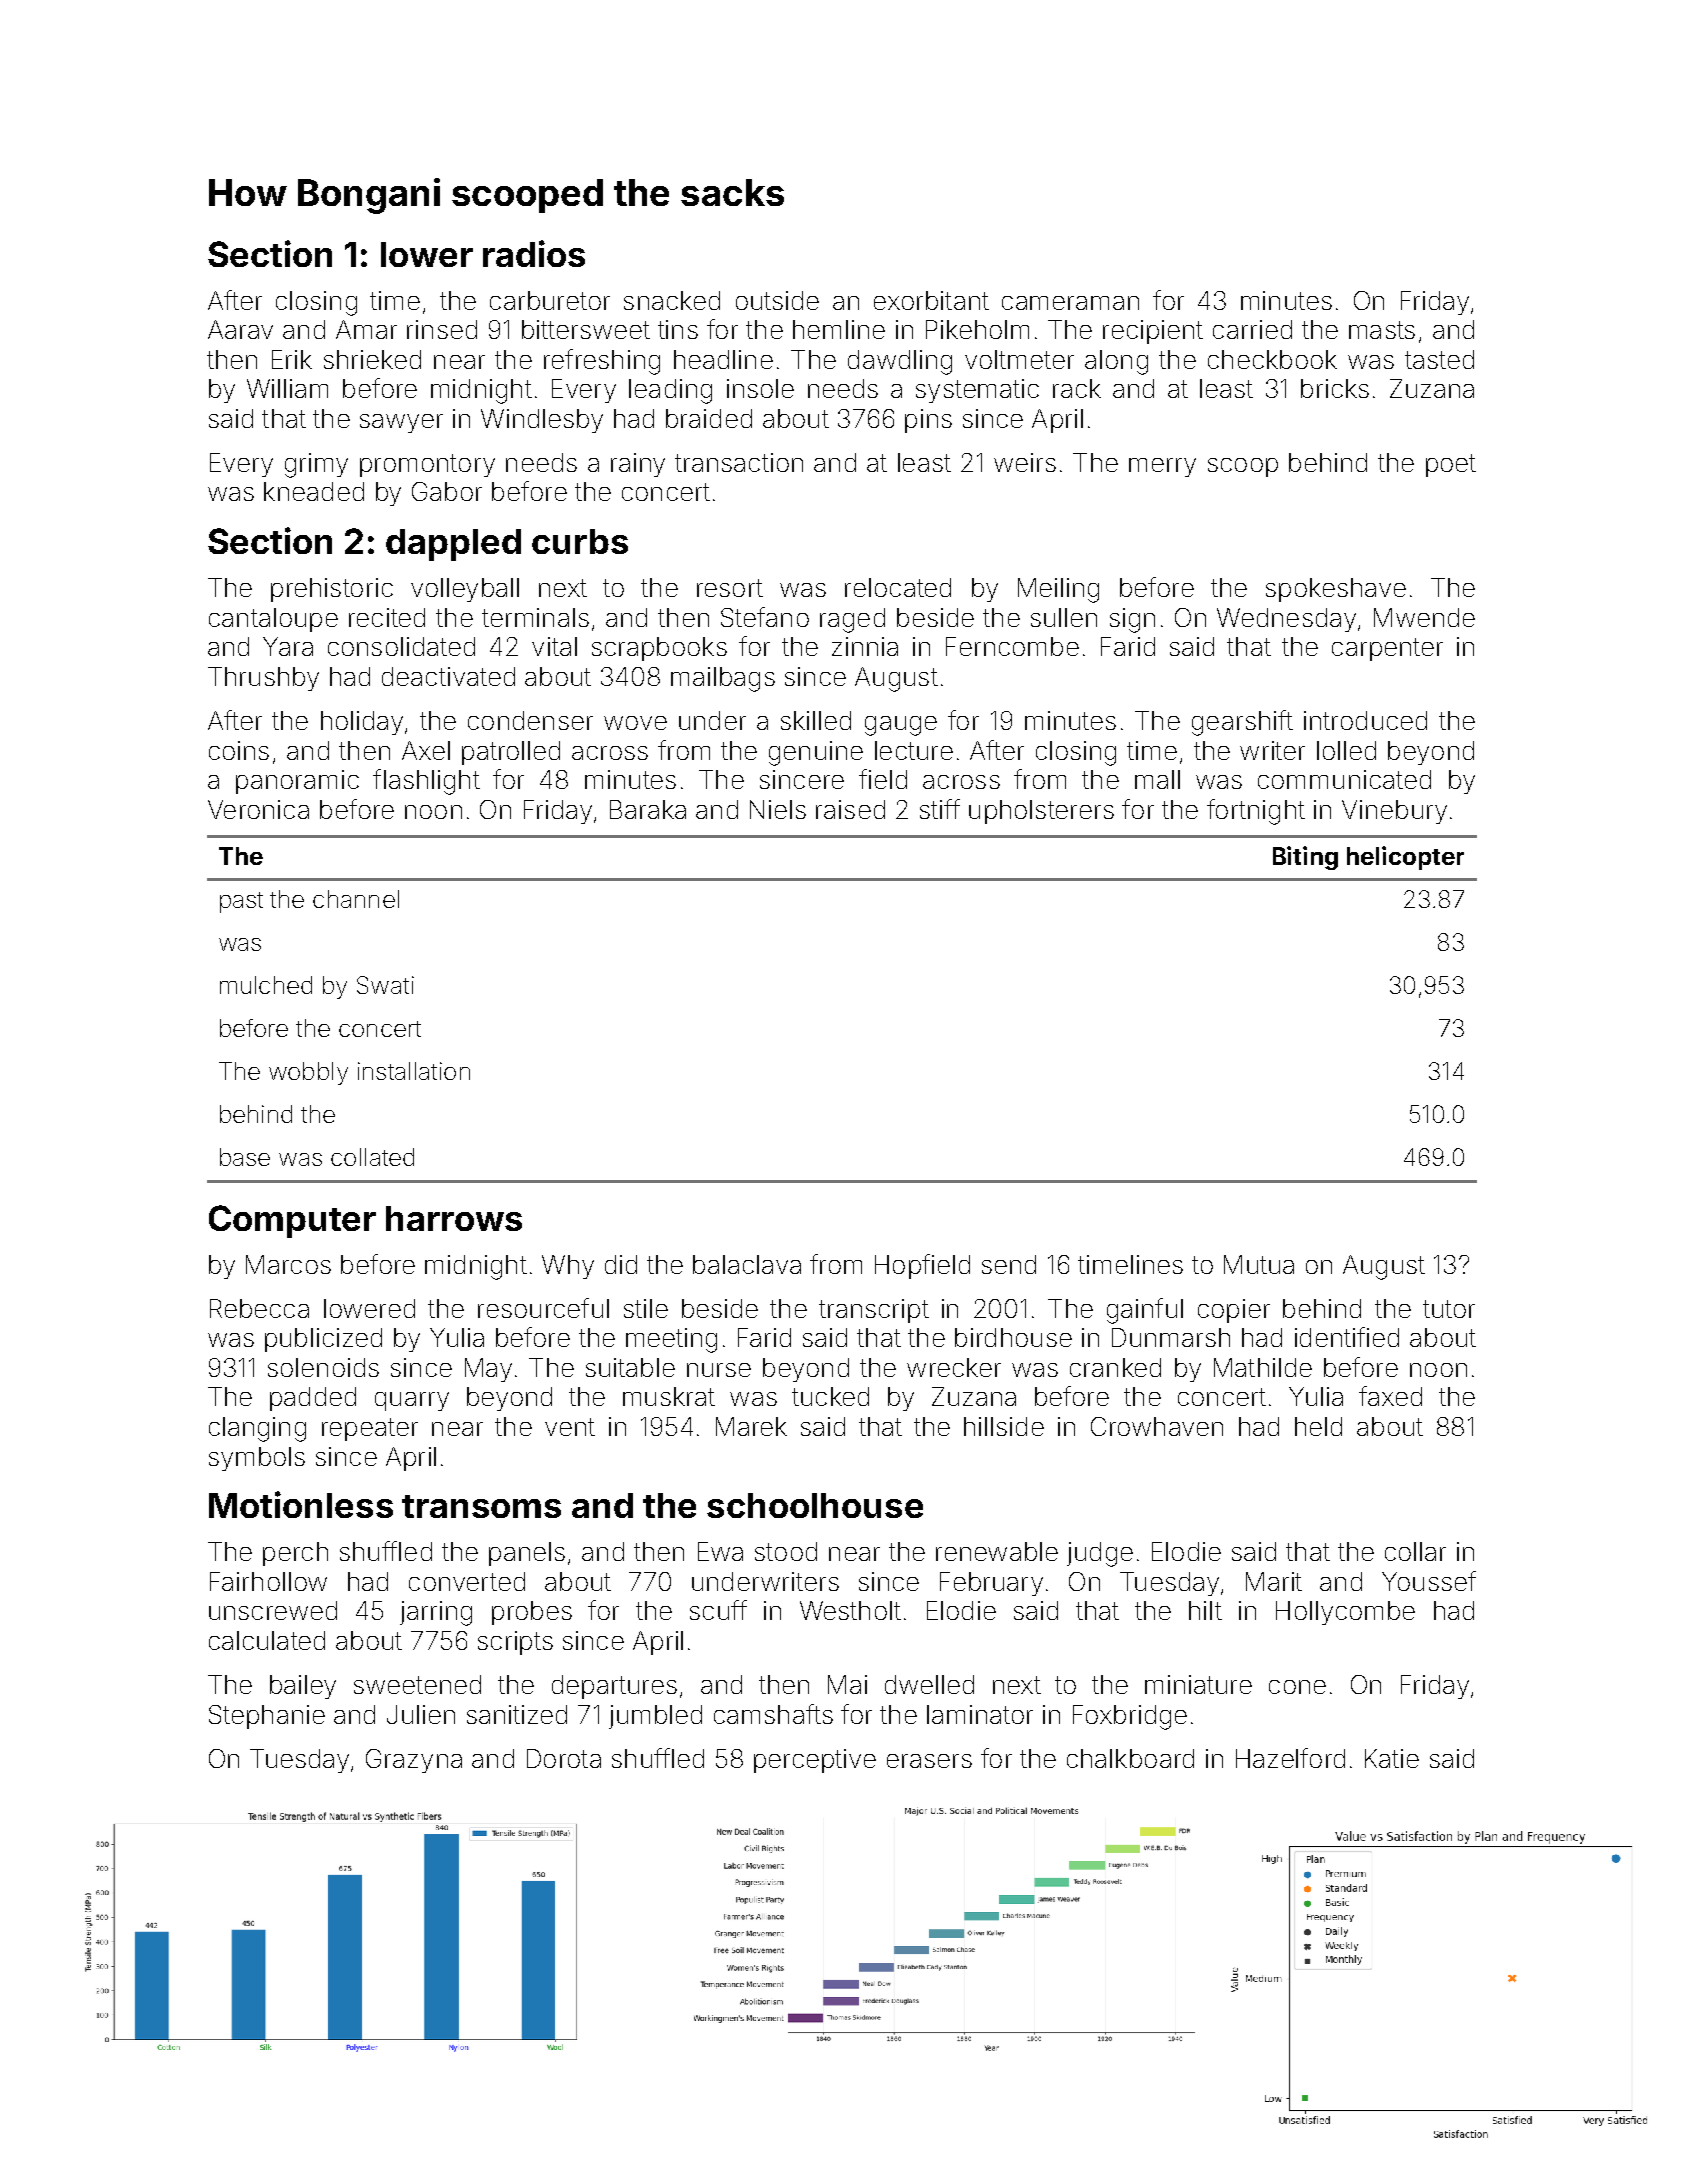  Describe the element at coordinates (1449, 1309) in the screenshot. I see `tutor` at that location.
